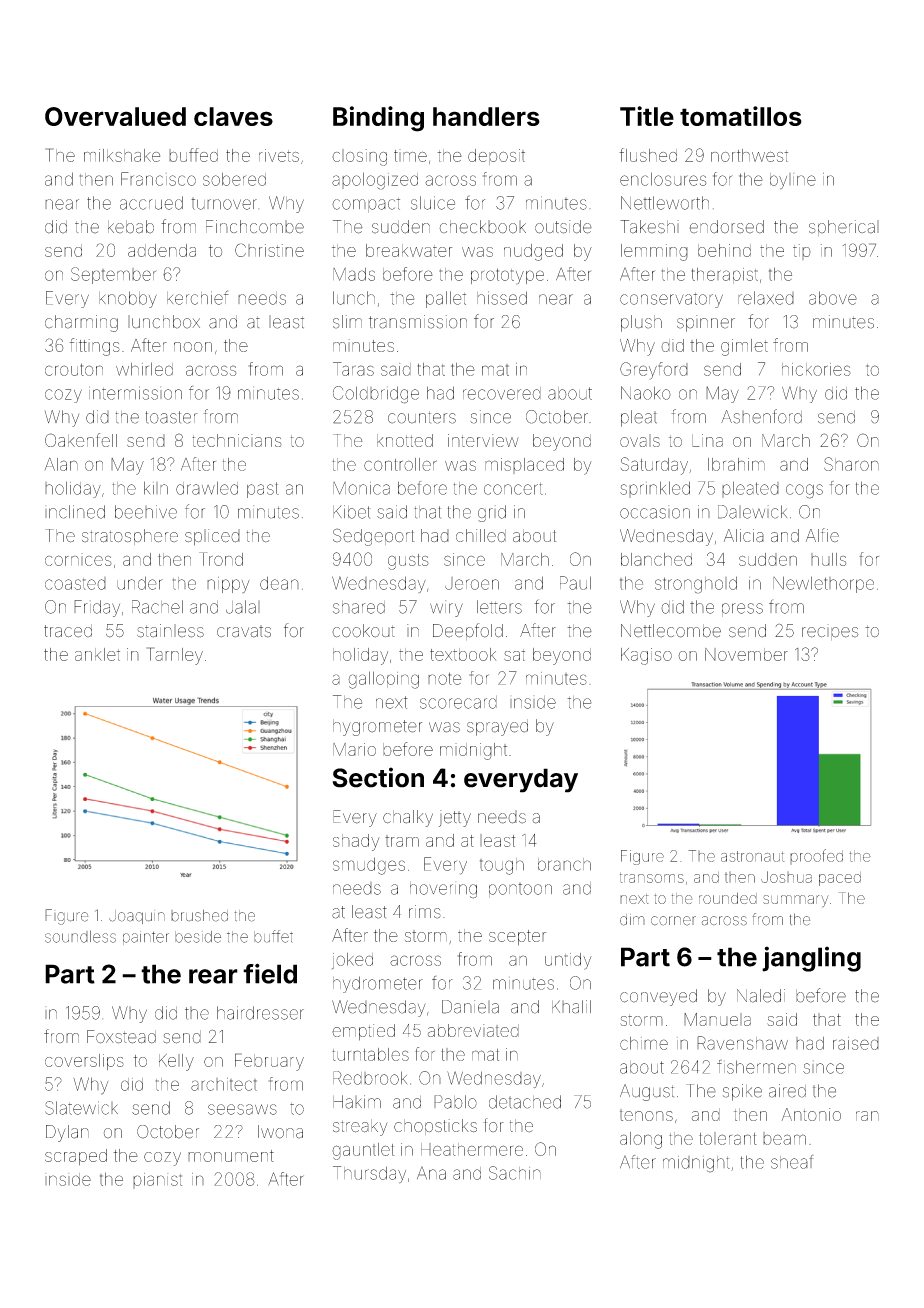 This screenshot has height=1308, width=924. I want to click on claves, so click(233, 116).
